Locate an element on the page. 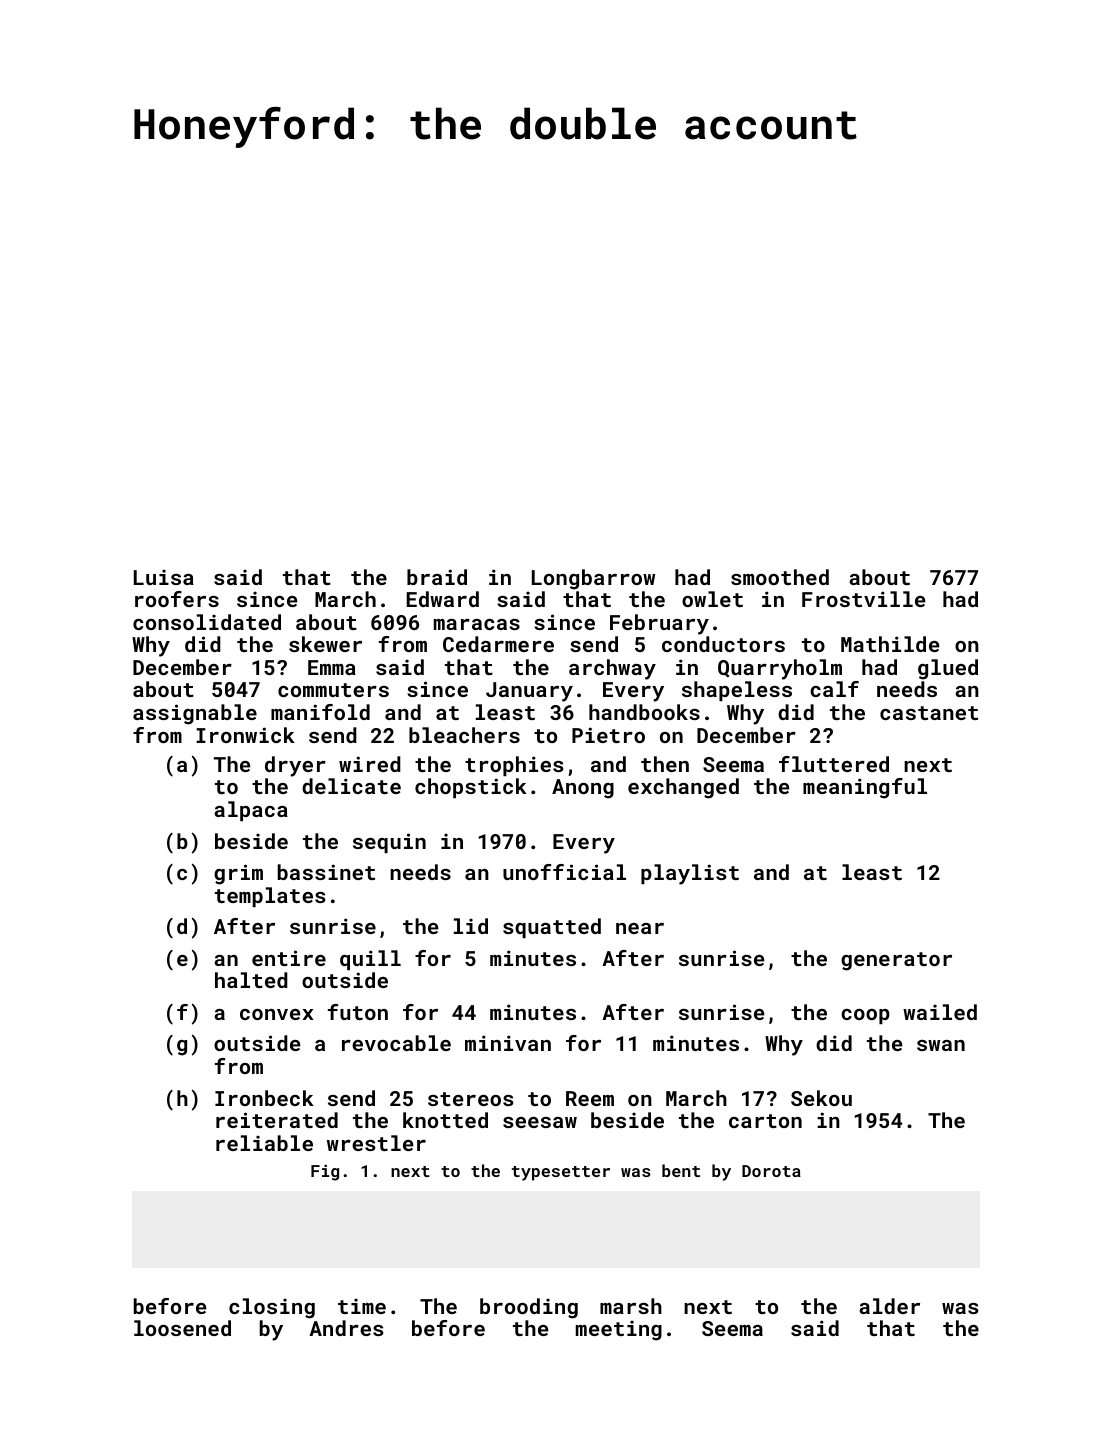 This page has width=1112, height=1438. Frostville is located at coordinates (863, 599).
